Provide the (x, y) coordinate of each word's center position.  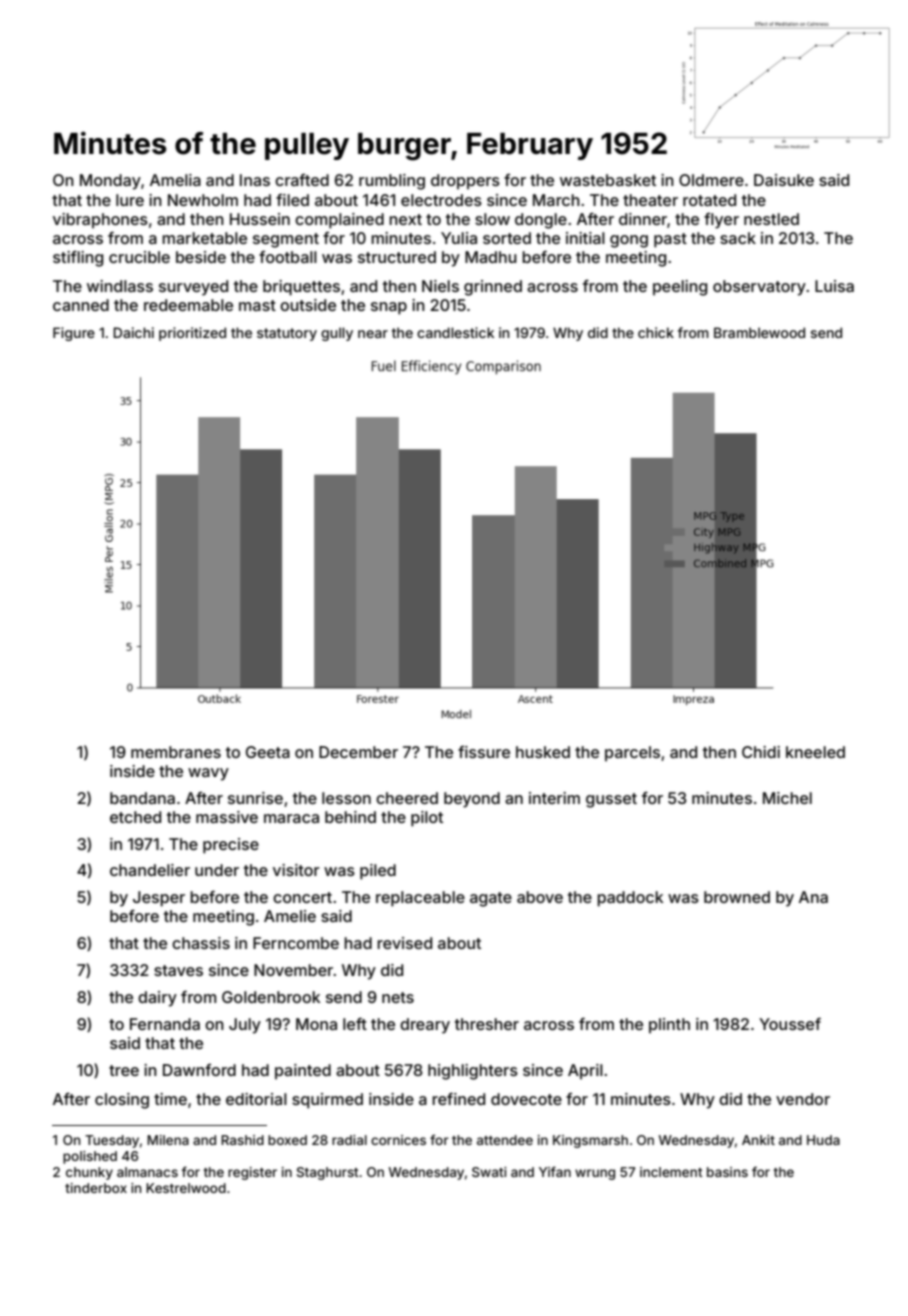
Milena (168, 1140)
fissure (484, 752)
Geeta (268, 752)
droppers (465, 182)
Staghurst (328, 1173)
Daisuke (784, 180)
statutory (287, 334)
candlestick (455, 332)
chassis (201, 943)
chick (656, 332)
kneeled (815, 752)
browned (737, 897)
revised (404, 943)
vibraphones (100, 221)
